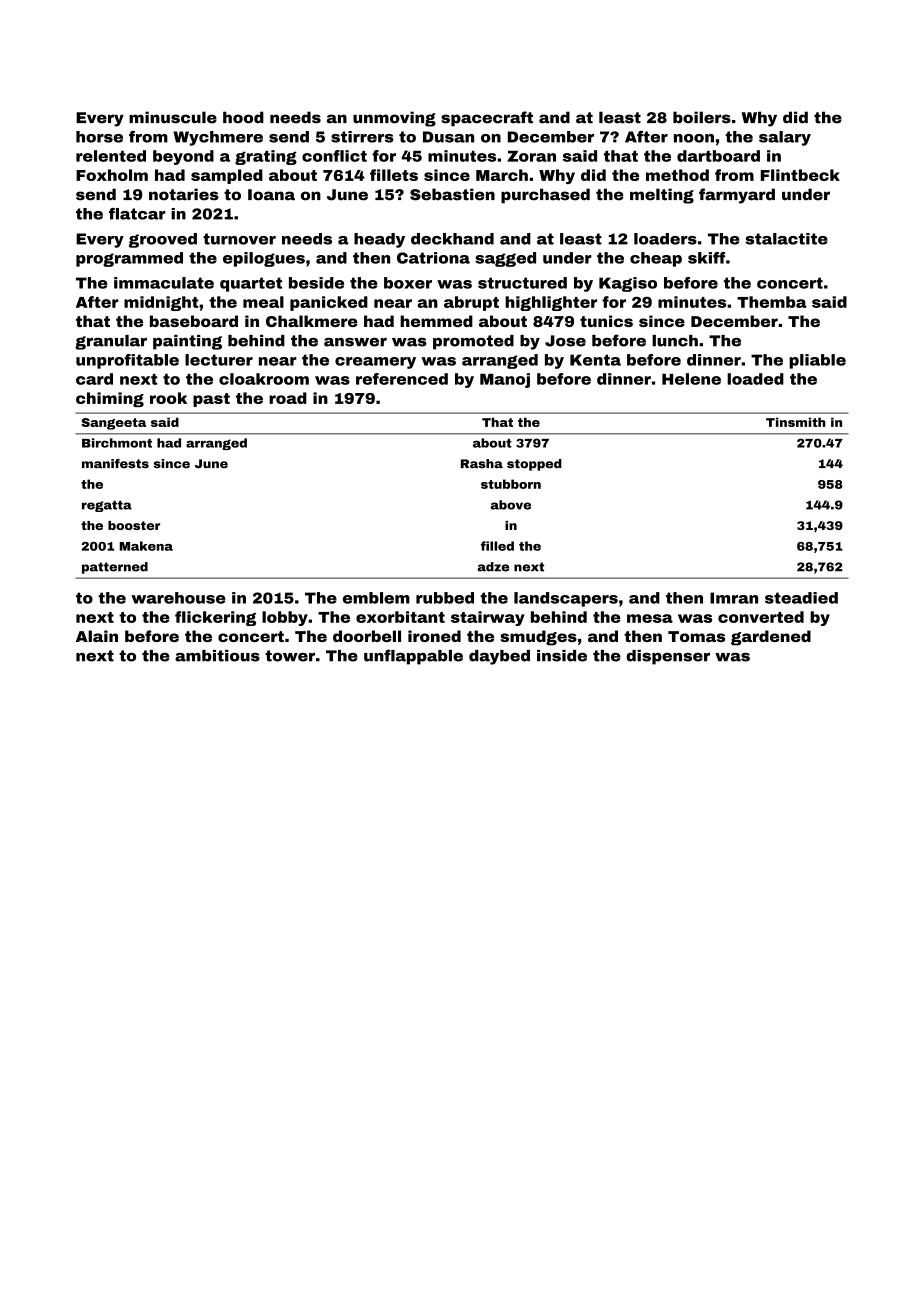 This screenshot has width=924, height=1314. What do you see at coordinates (482, 464) in the screenshot?
I see `Rasha` at bounding box center [482, 464].
